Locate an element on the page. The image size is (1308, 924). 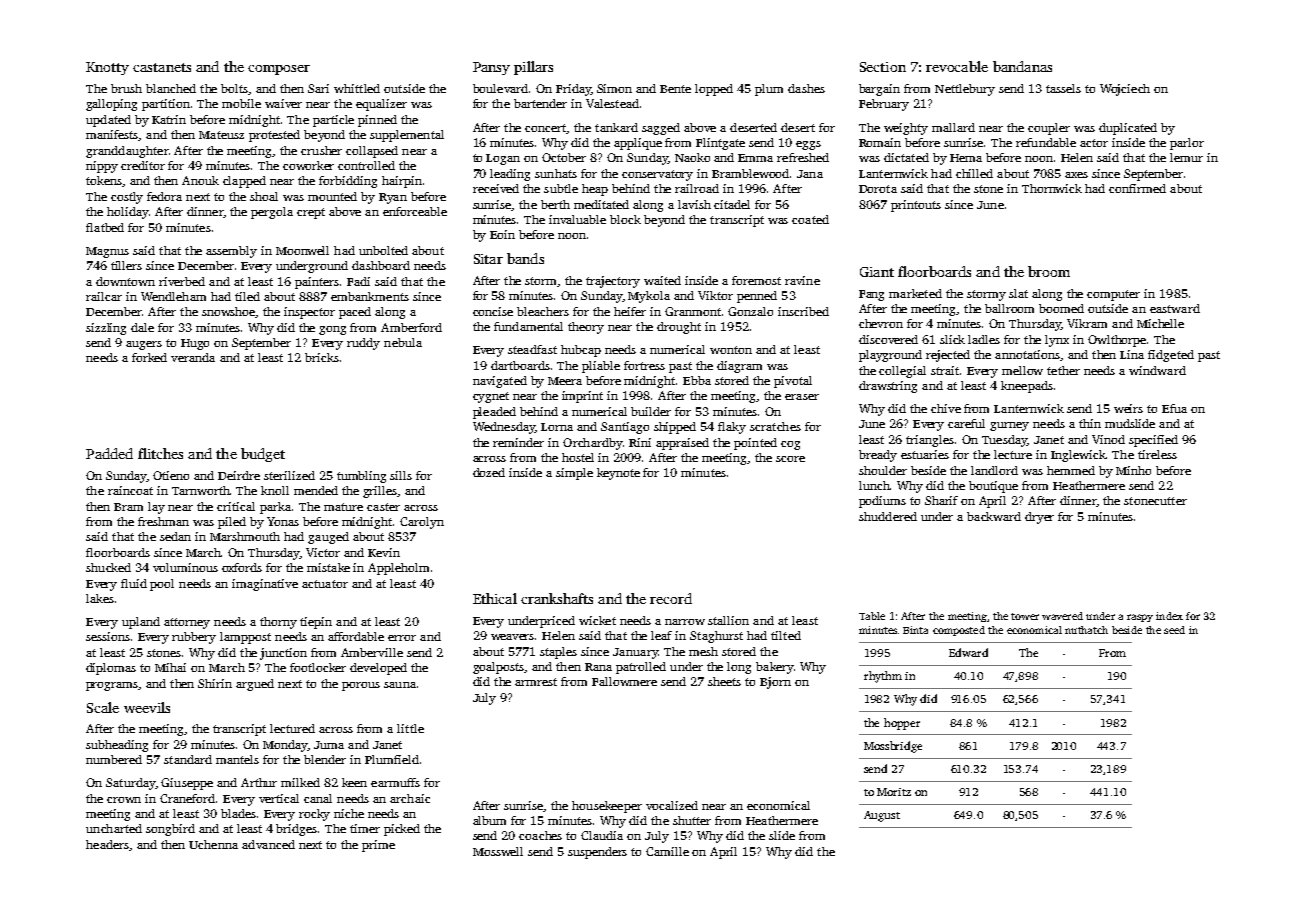
Knotty is located at coordinates (107, 68).
